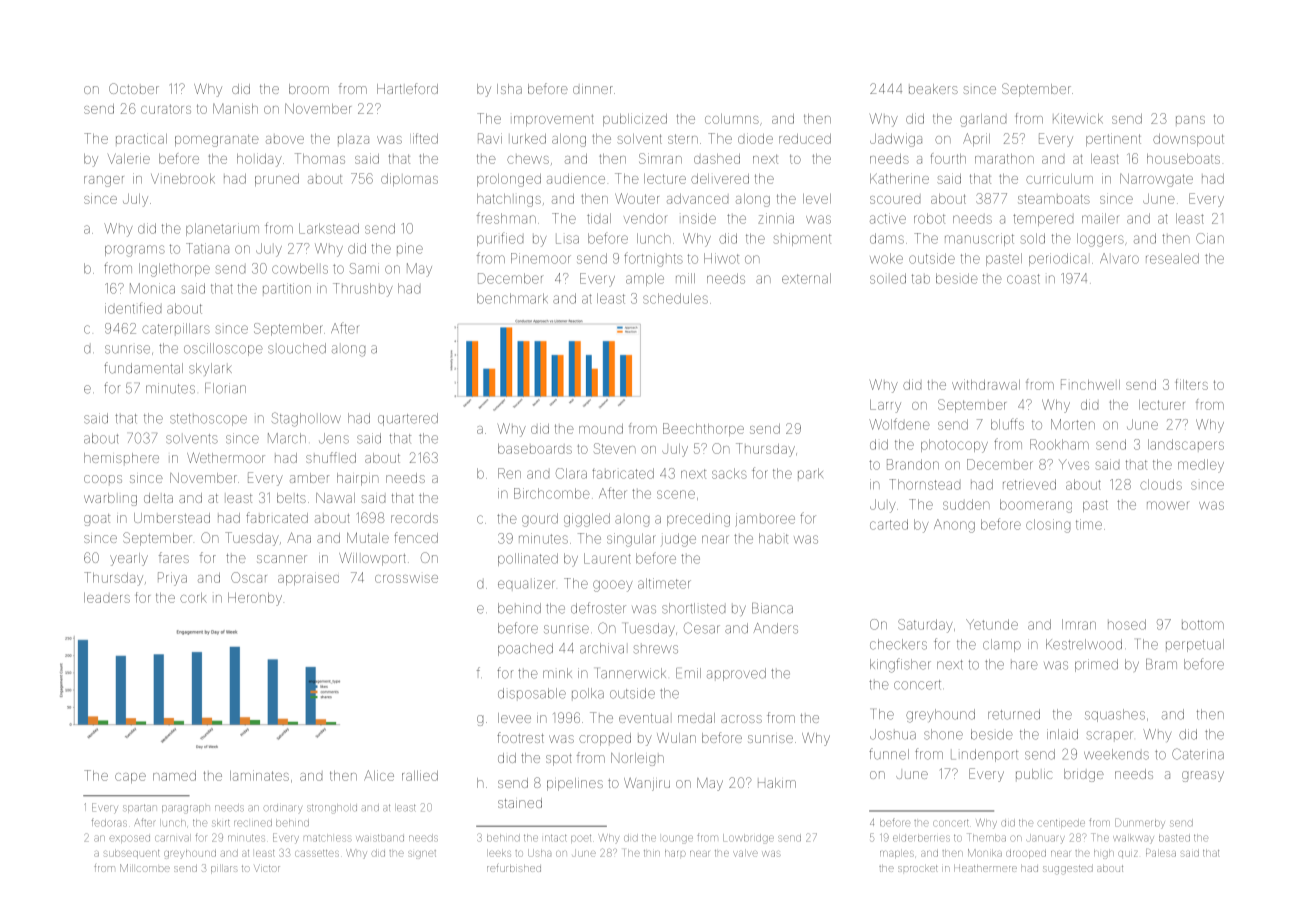 The width and height of the image is (1308, 924). What do you see at coordinates (703, 429) in the image?
I see `Beechthorpe` at bounding box center [703, 429].
